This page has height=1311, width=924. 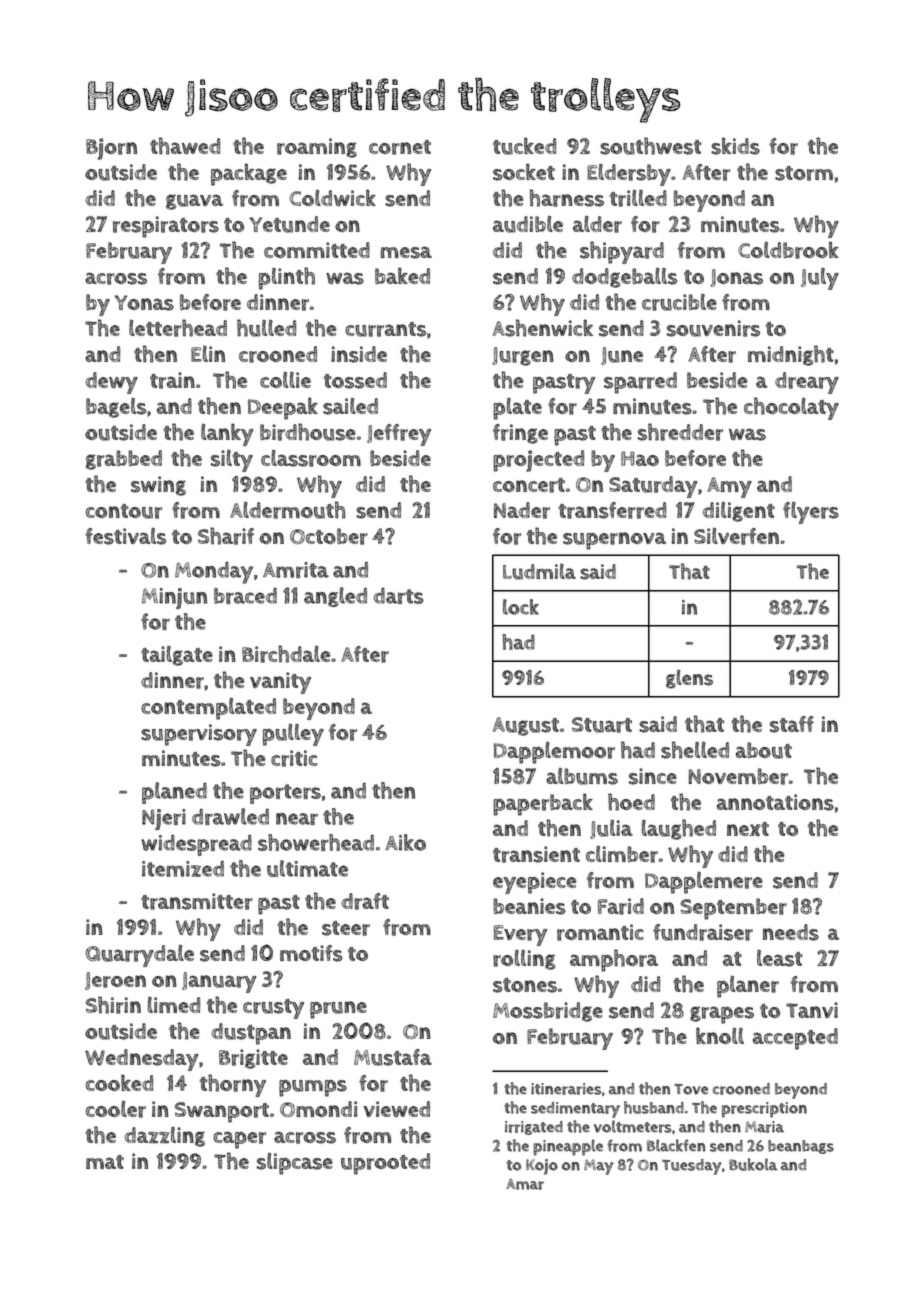 I want to click on prescription, so click(x=764, y=1110).
